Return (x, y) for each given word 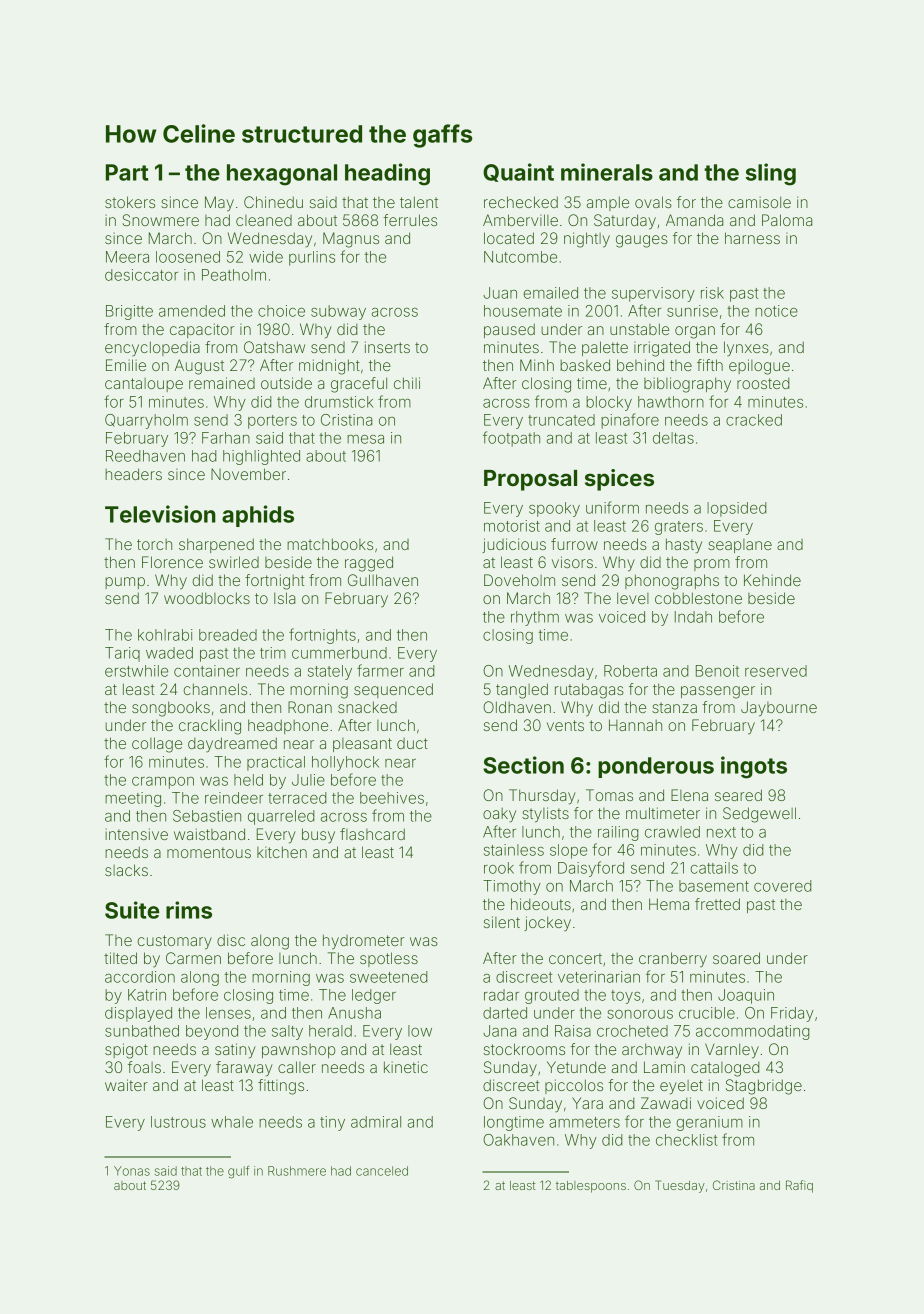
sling (771, 174)
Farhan (226, 438)
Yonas (132, 1171)
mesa (365, 439)
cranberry (673, 959)
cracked (754, 420)
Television (160, 514)
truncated (561, 420)
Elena (689, 795)
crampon (163, 783)
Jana (499, 1031)
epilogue (759, 367)
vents (565, 725)
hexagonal (282, 175)
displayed (138, 1014)
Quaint (518, 172)
